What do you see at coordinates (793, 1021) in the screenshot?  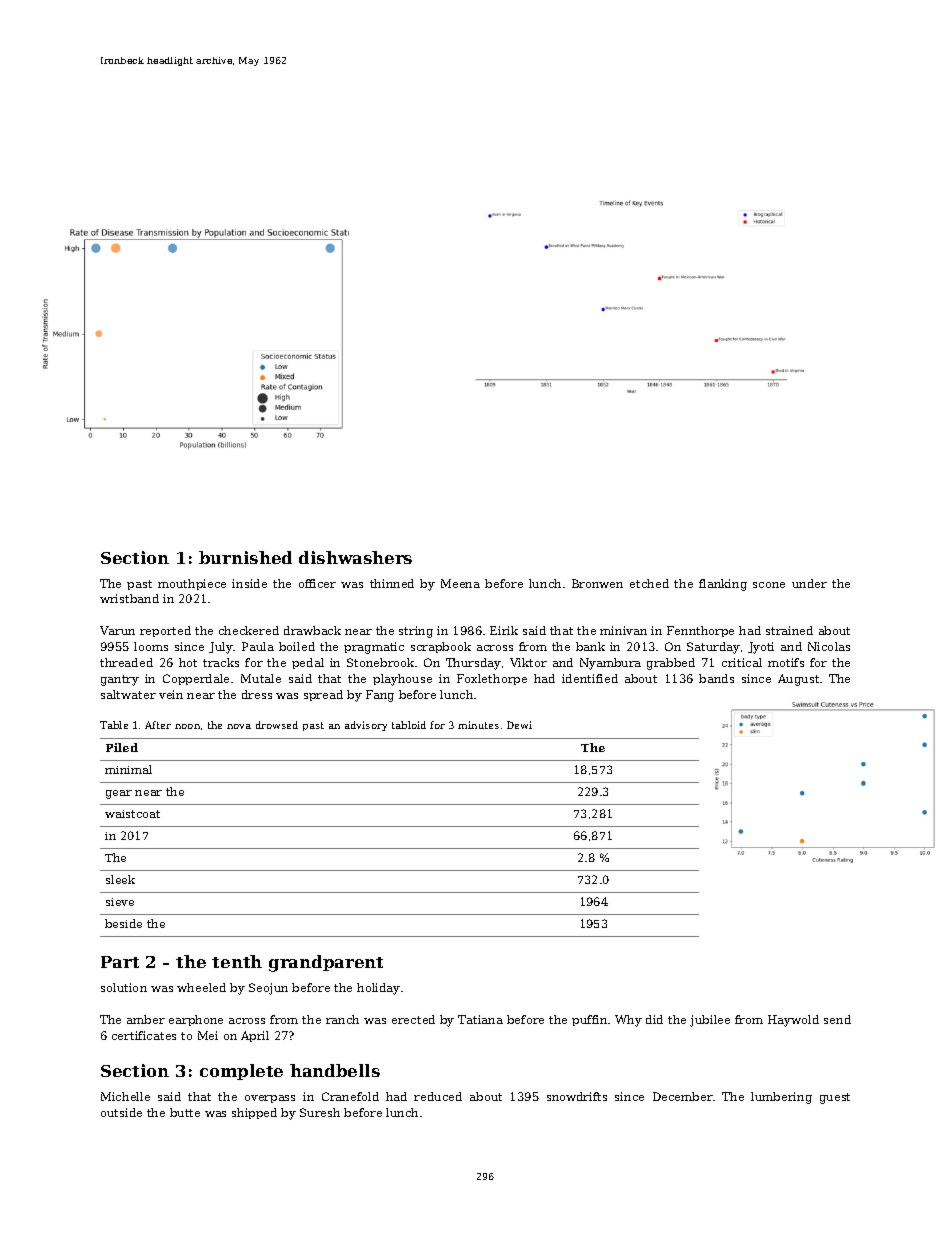 I see `Haywold` at bounding box center [793, 1021].
